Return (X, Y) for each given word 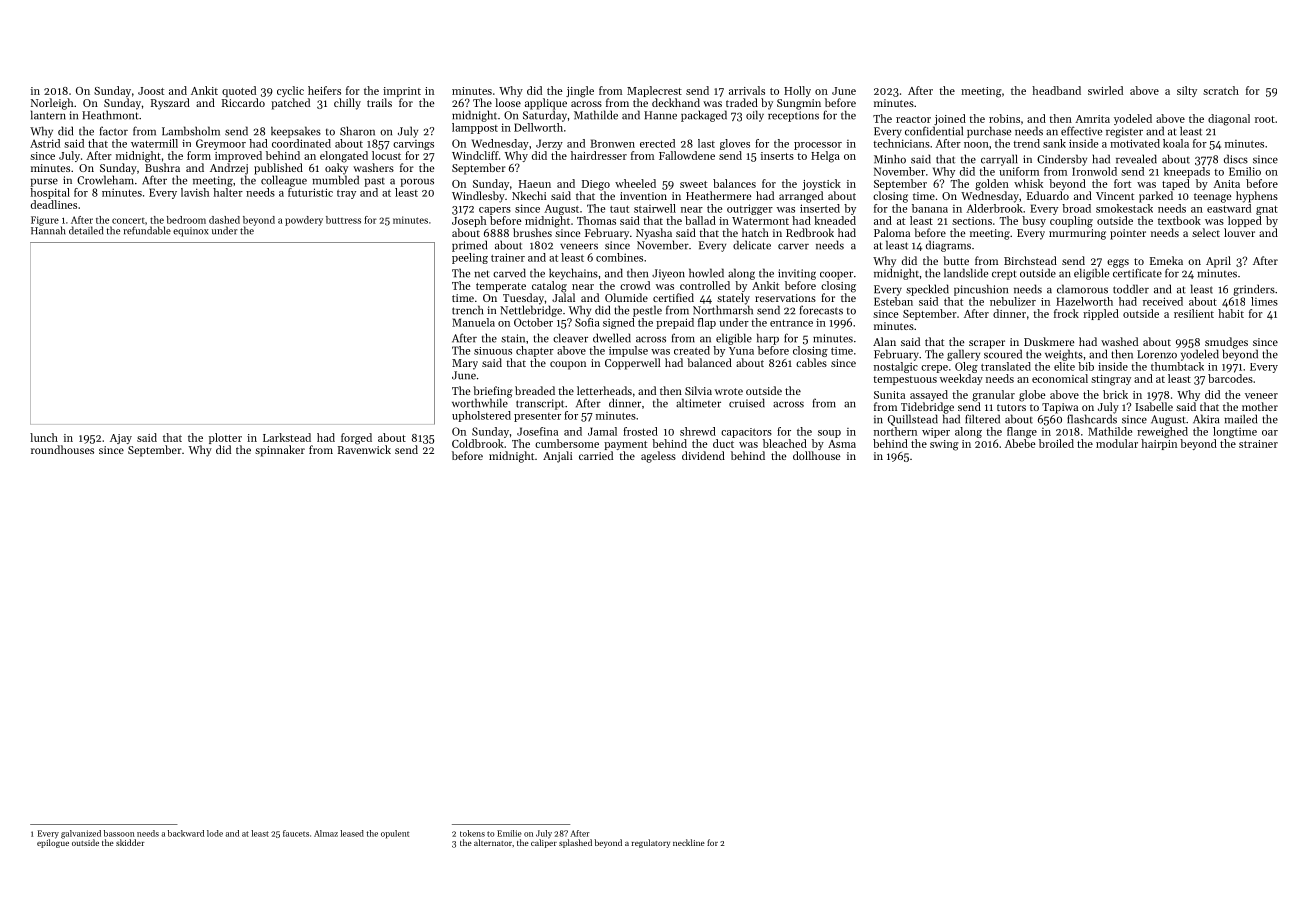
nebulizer (1013, 301)
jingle (580, 92)
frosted (640, 431)
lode (215, 833)
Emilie (509, 833)
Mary (465, 364)
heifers (324, 90)
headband (1056, 90)
